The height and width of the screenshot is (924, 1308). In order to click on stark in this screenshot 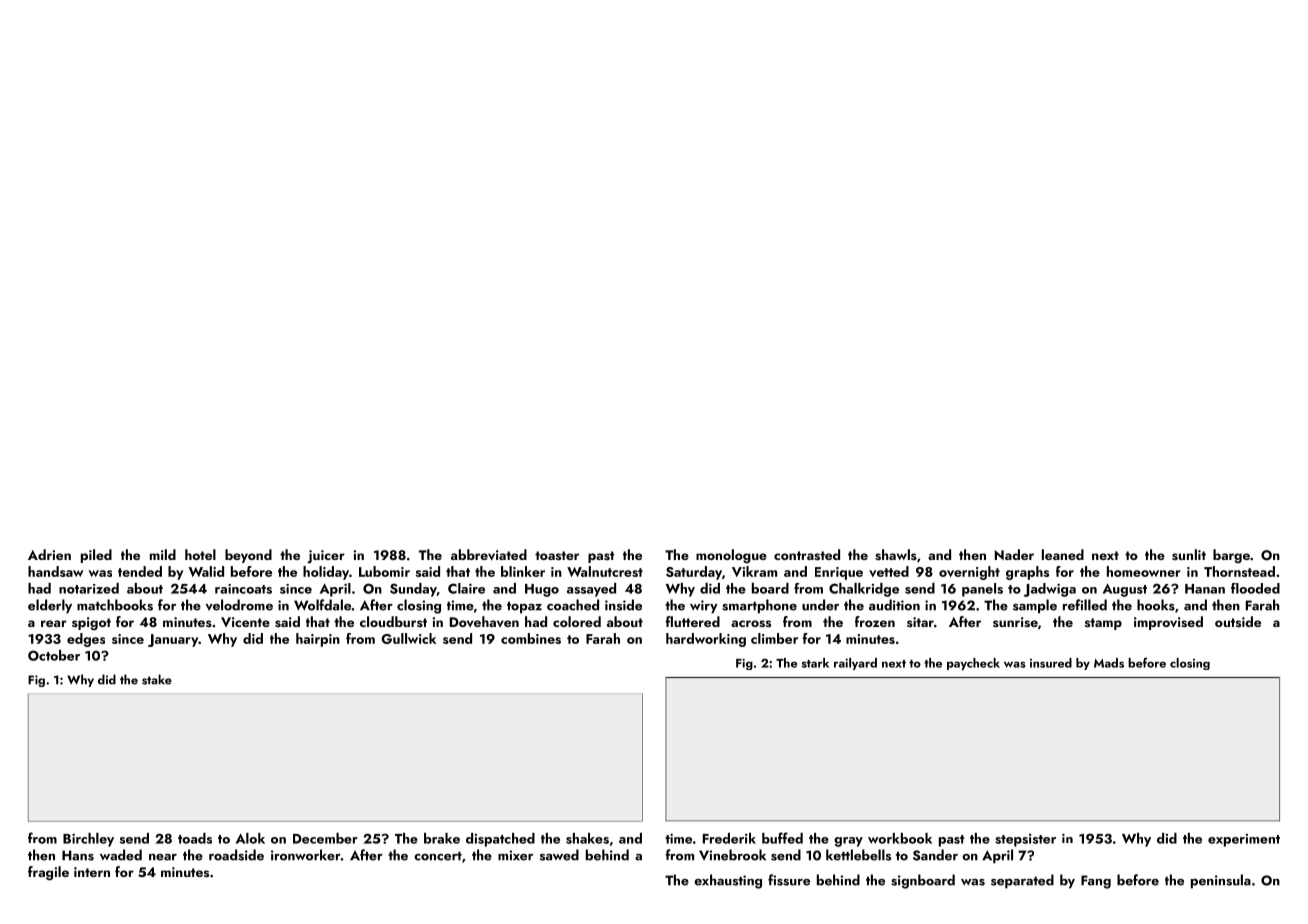, I will do `click(815, 663)`.
